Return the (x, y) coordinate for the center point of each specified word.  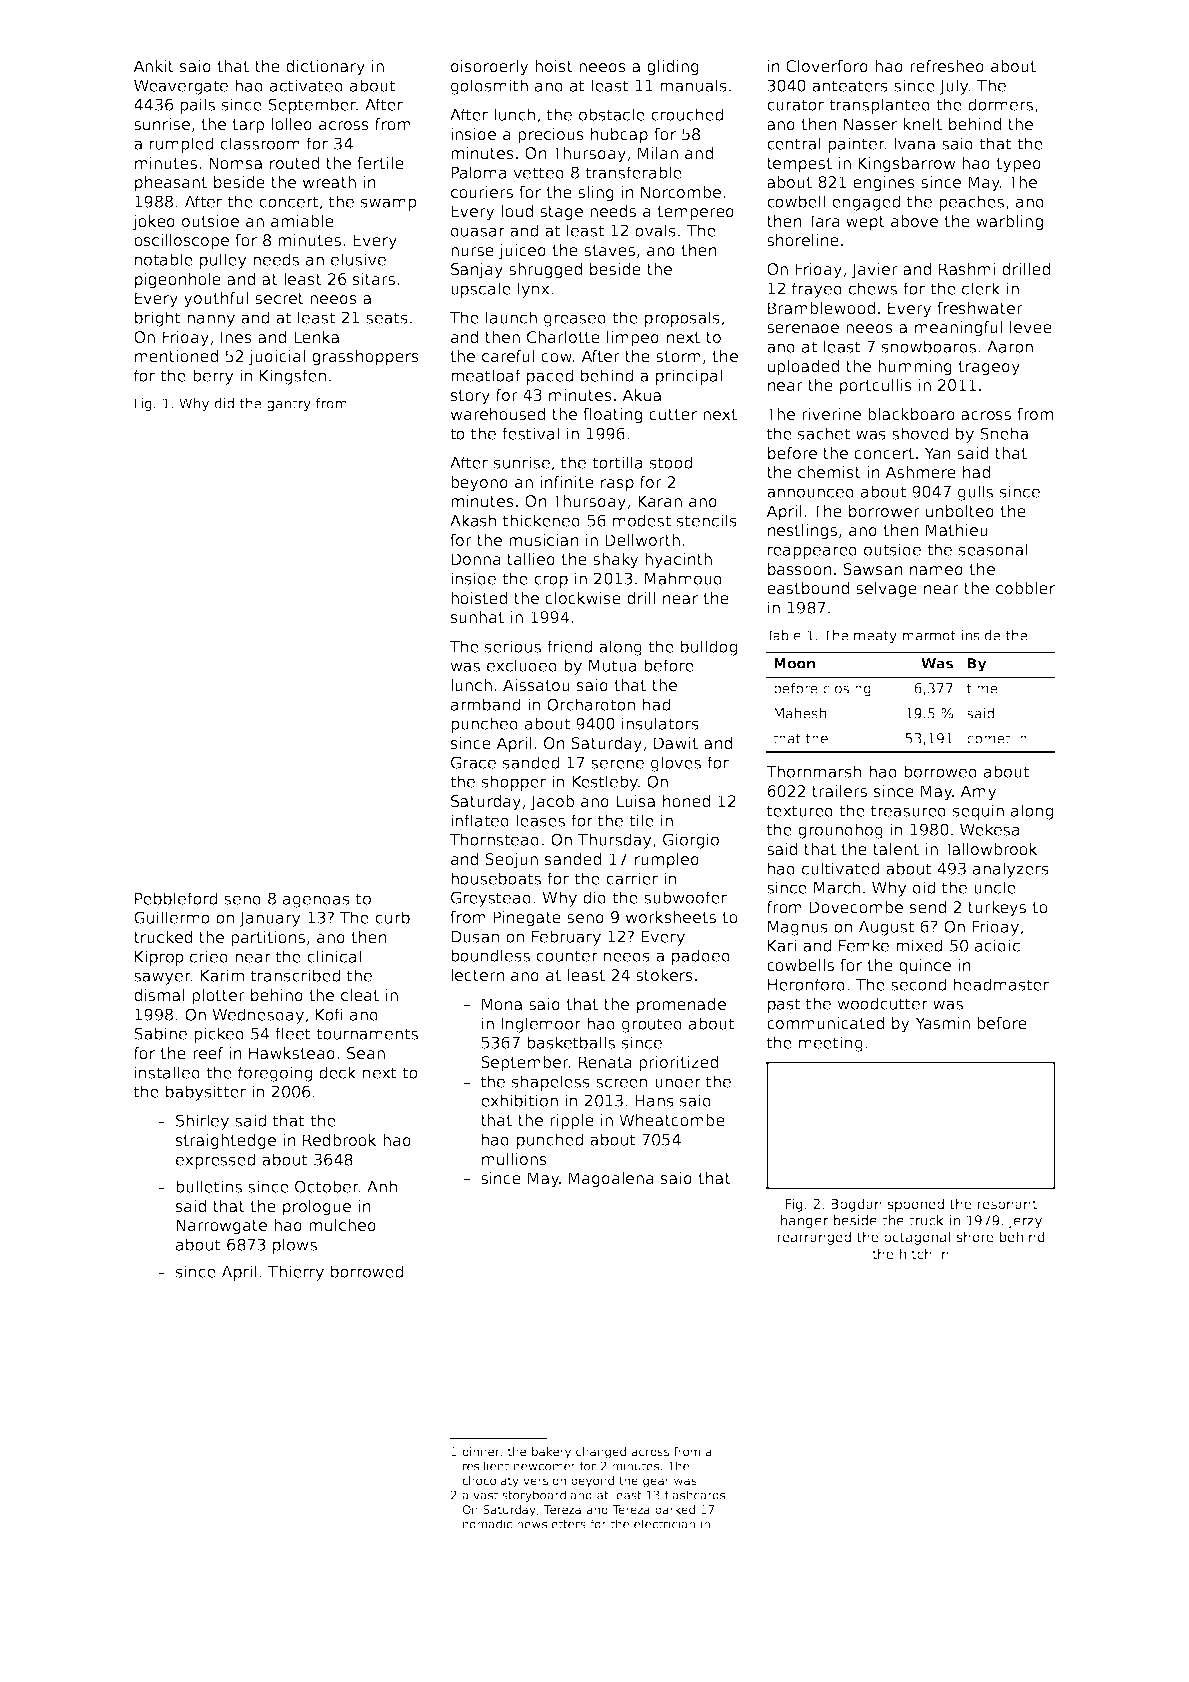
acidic (997, 945)
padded (701, 957)
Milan (658, 153)
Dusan (475, 937)
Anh (382, 1186)
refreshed (947, 66)
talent (896, 849)
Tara (824, 221)
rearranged (814, 1238)
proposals (682, 319)
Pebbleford (176, 898)
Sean (366, 1053)
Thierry (296, 1273)
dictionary (325, 68)
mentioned (176, 356)
